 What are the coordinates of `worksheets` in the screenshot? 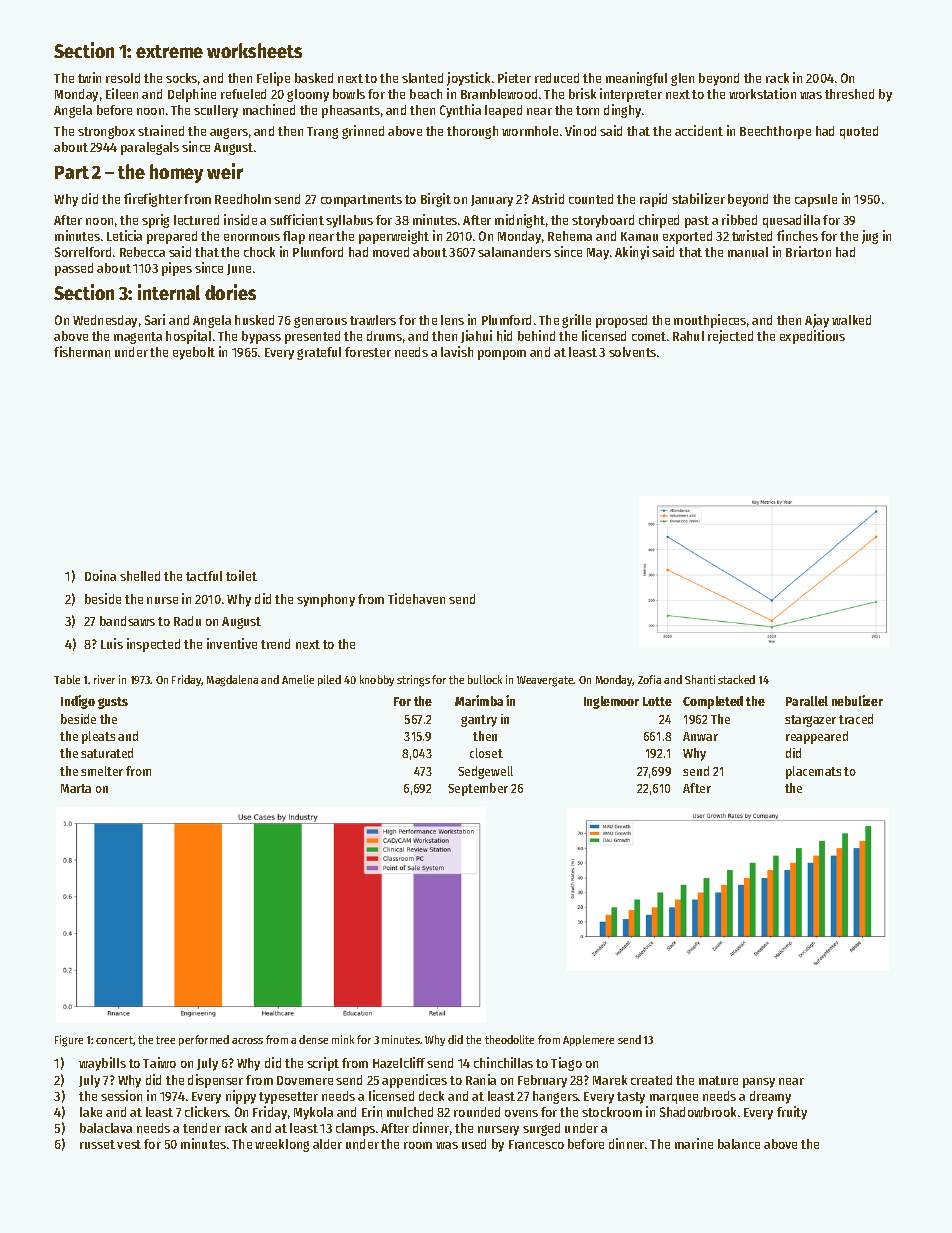 It's located at (254, 50).
